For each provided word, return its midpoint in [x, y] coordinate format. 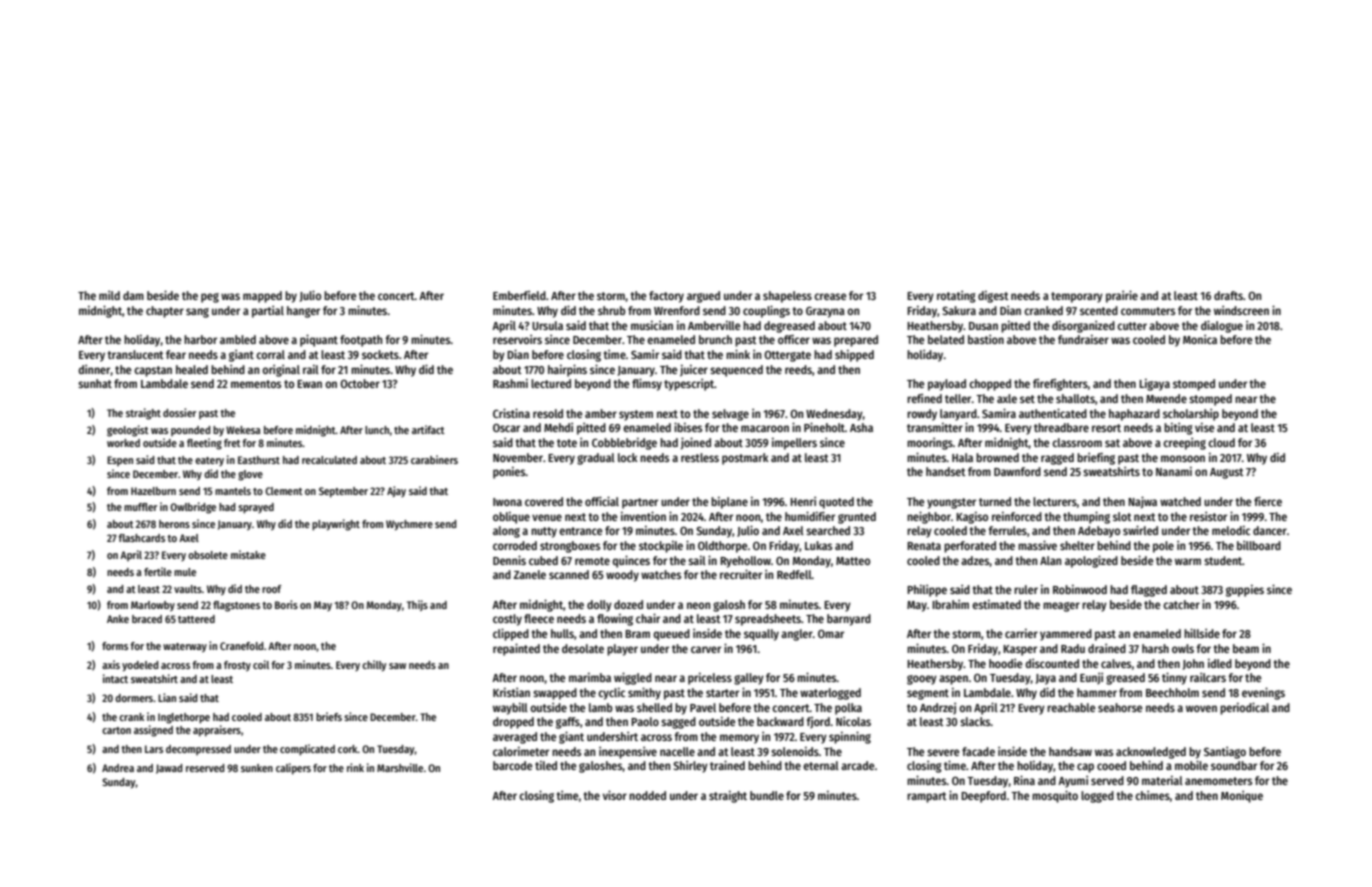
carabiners [434, 459]
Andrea [118, 768]
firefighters [1060, 384]
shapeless [787, 297]
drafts [1228, 295]
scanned [569, 574]
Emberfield [519, 295]
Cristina [511, 413]
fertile [158, 571]
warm [1188, 561]
